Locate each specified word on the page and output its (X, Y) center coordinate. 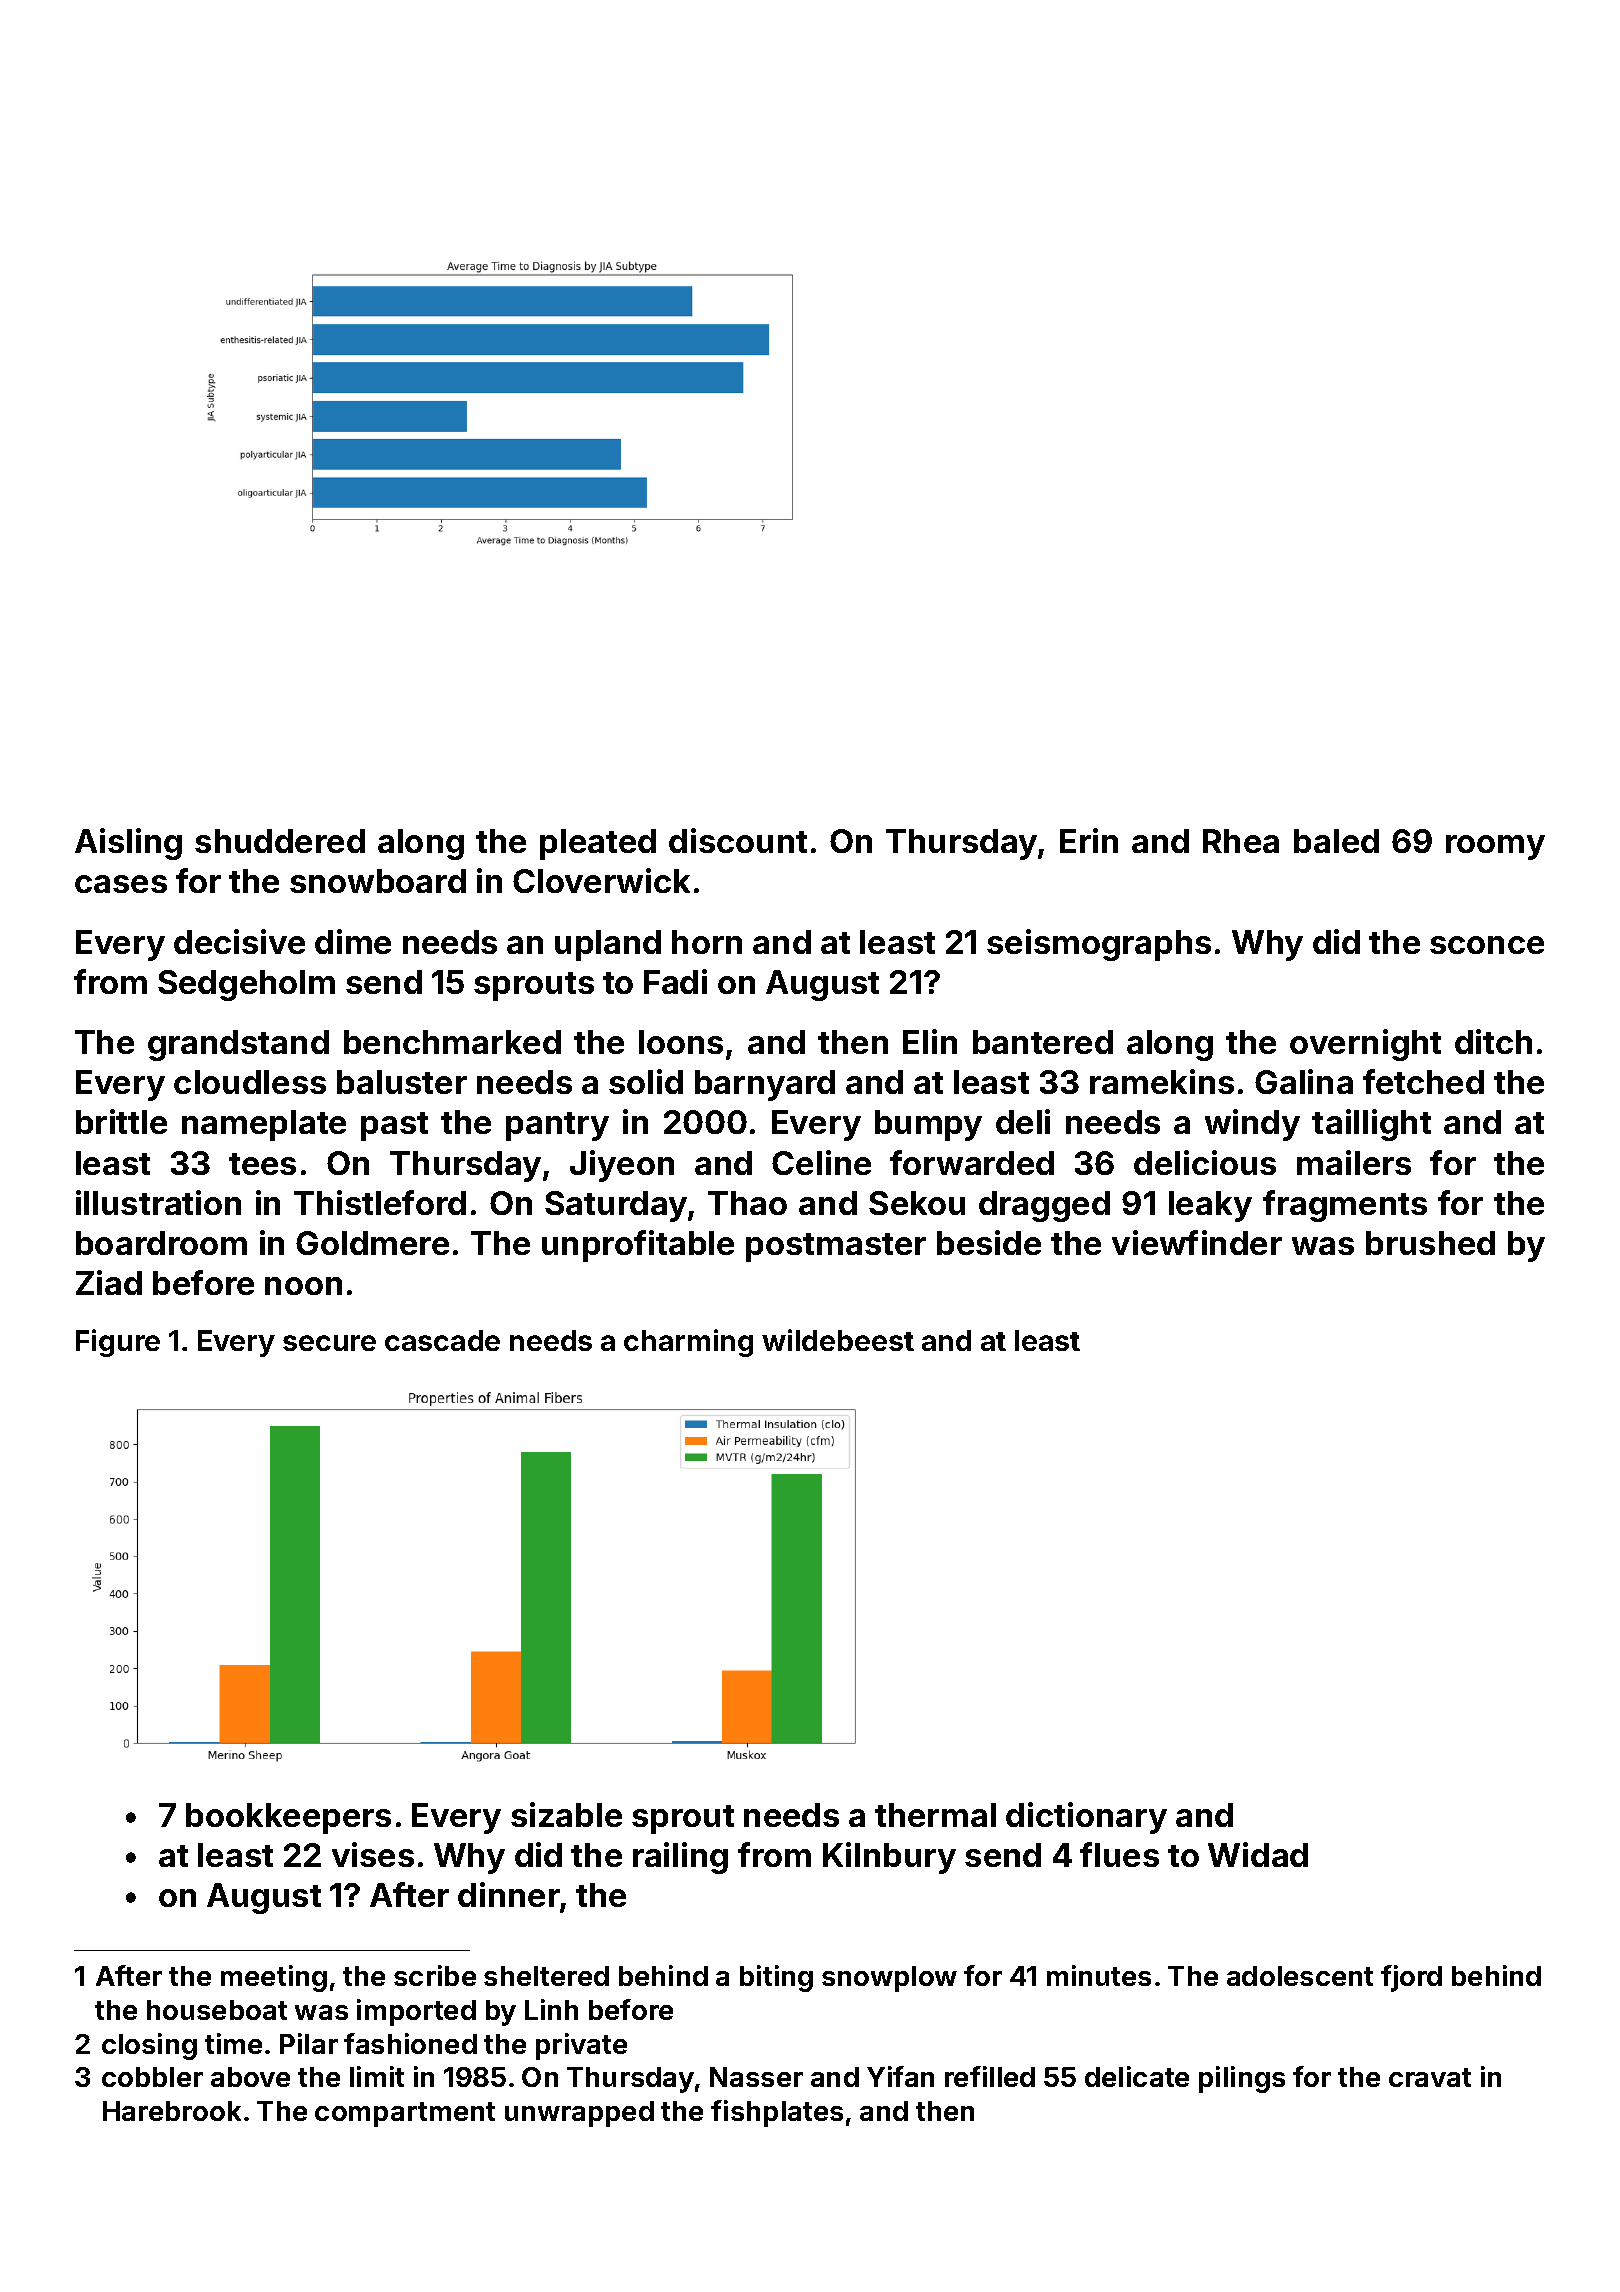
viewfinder (1197, 1242)
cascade (442, 1340)
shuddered (280, 841)
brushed (1430, 1243)
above (250, 2077)
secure (329, 1343)
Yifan (900, 2076)
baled (1336, 841)
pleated (598, 844)
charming (688, 1343)
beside (989, 1242)
